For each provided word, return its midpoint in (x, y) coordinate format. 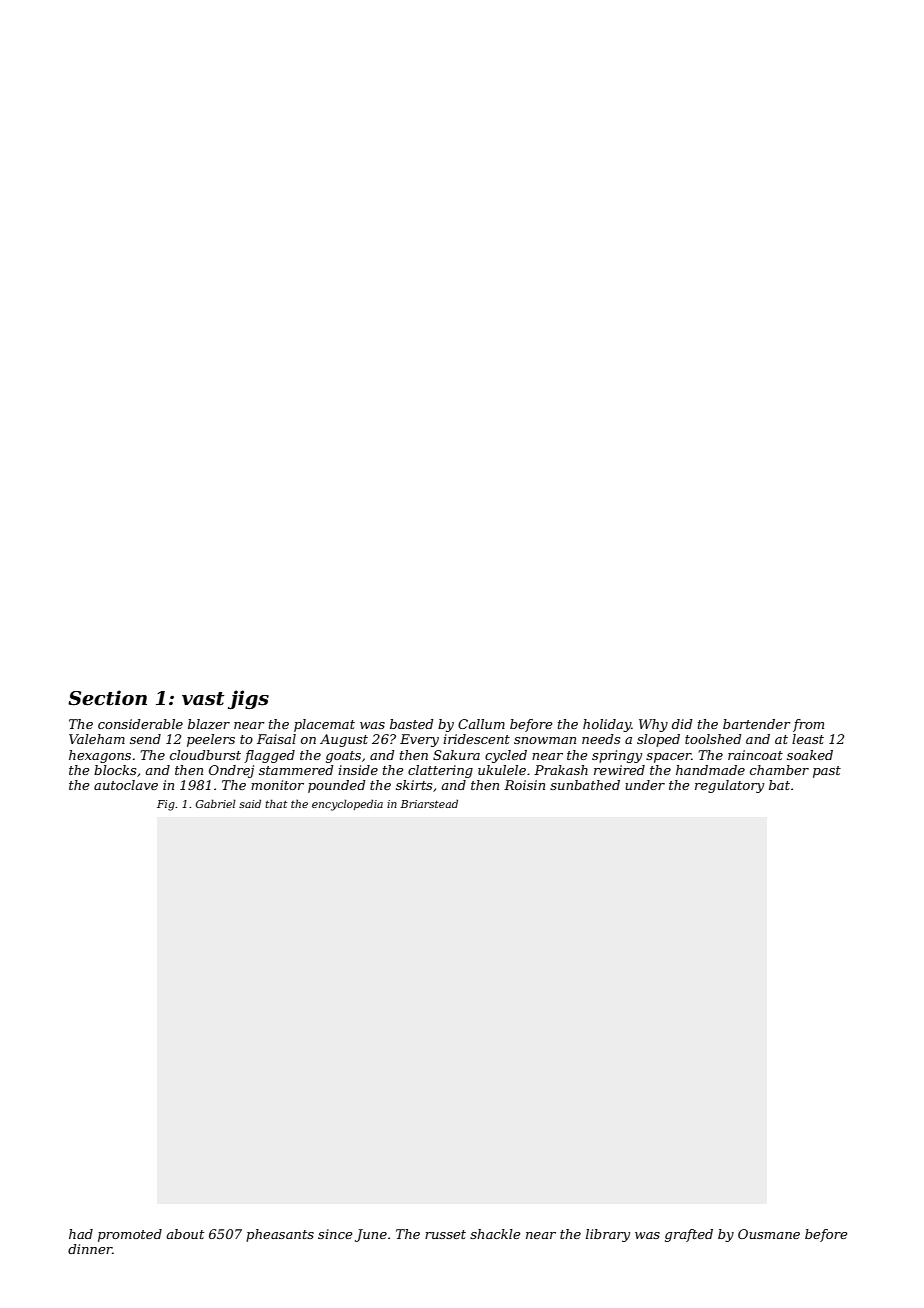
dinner (90, 1249)
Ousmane (769, 1234)
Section (107, 698)
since (335, 1234)
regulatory (729, 786)
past (827, 772)
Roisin (524, 785)
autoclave (126, 785)
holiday (607, 725)
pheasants (280, 1235)
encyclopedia (347, 805)
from (808, 725)
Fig (166, 805)
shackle (495, 1234)
